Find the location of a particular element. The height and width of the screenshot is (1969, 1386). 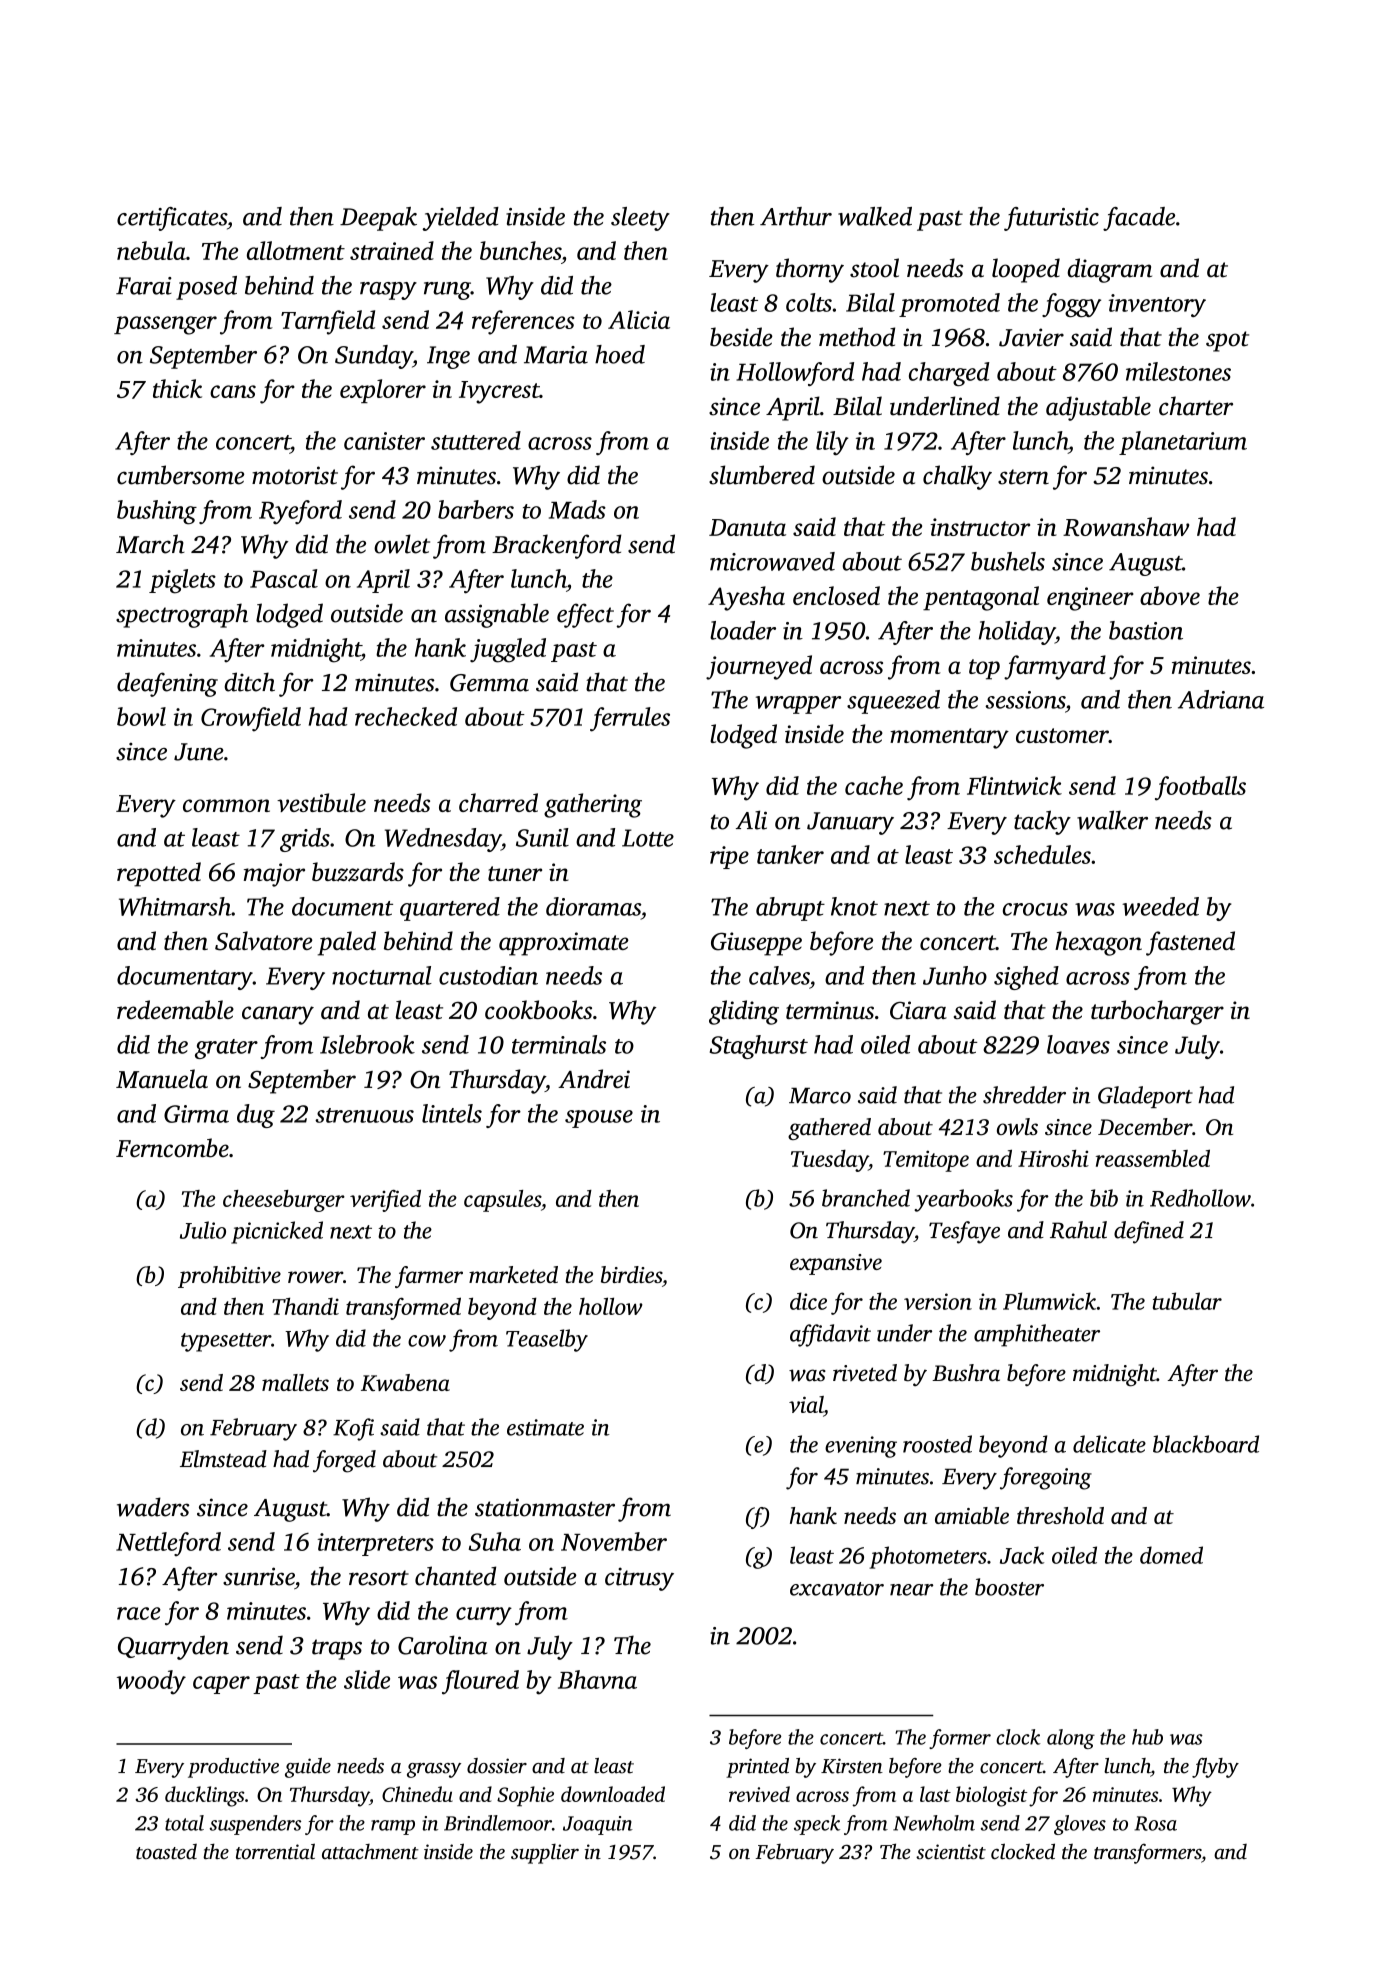

guide is located at coordinates (308, 1768).
